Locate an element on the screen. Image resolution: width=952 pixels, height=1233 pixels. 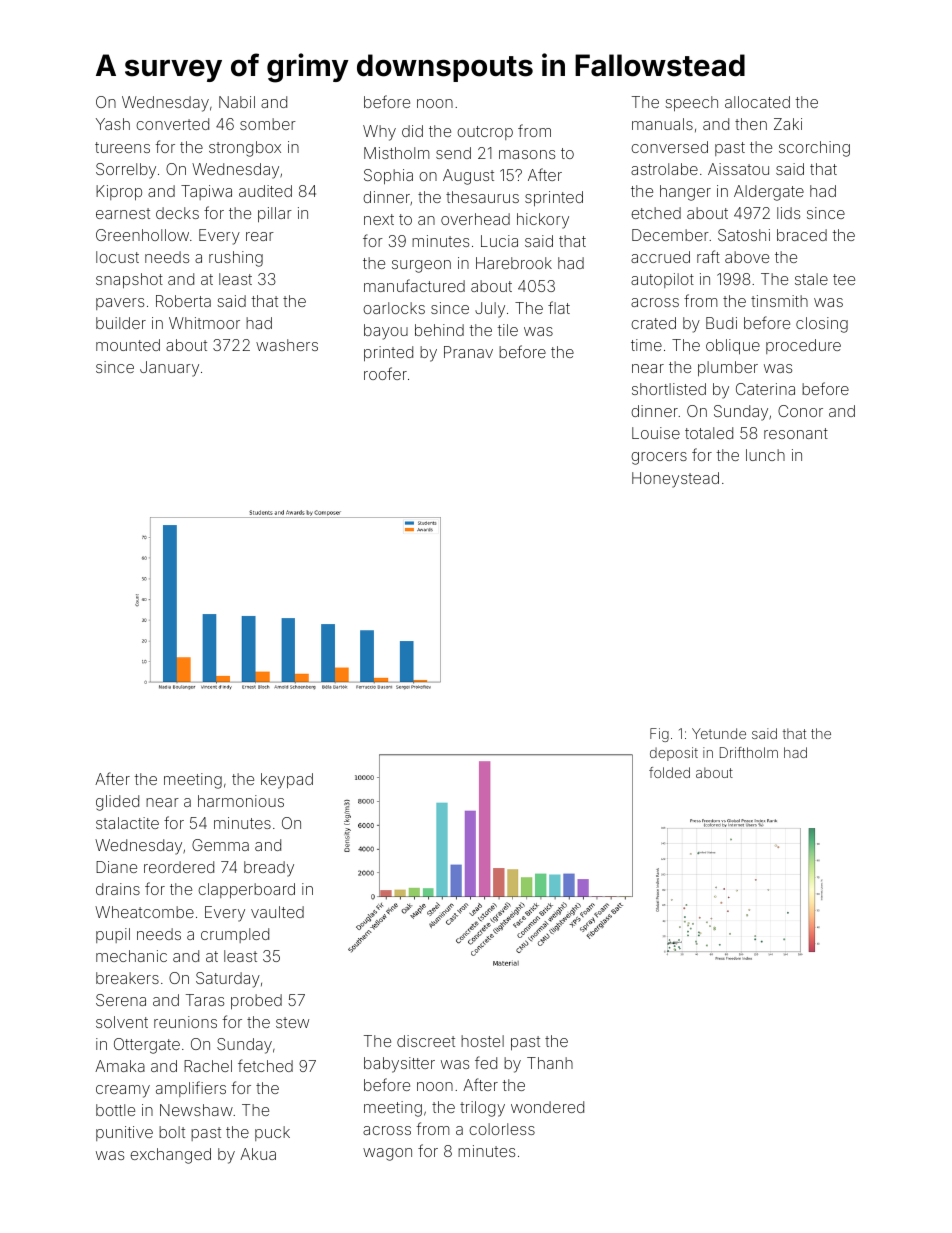
folded is located at coordinates (669, 772).
